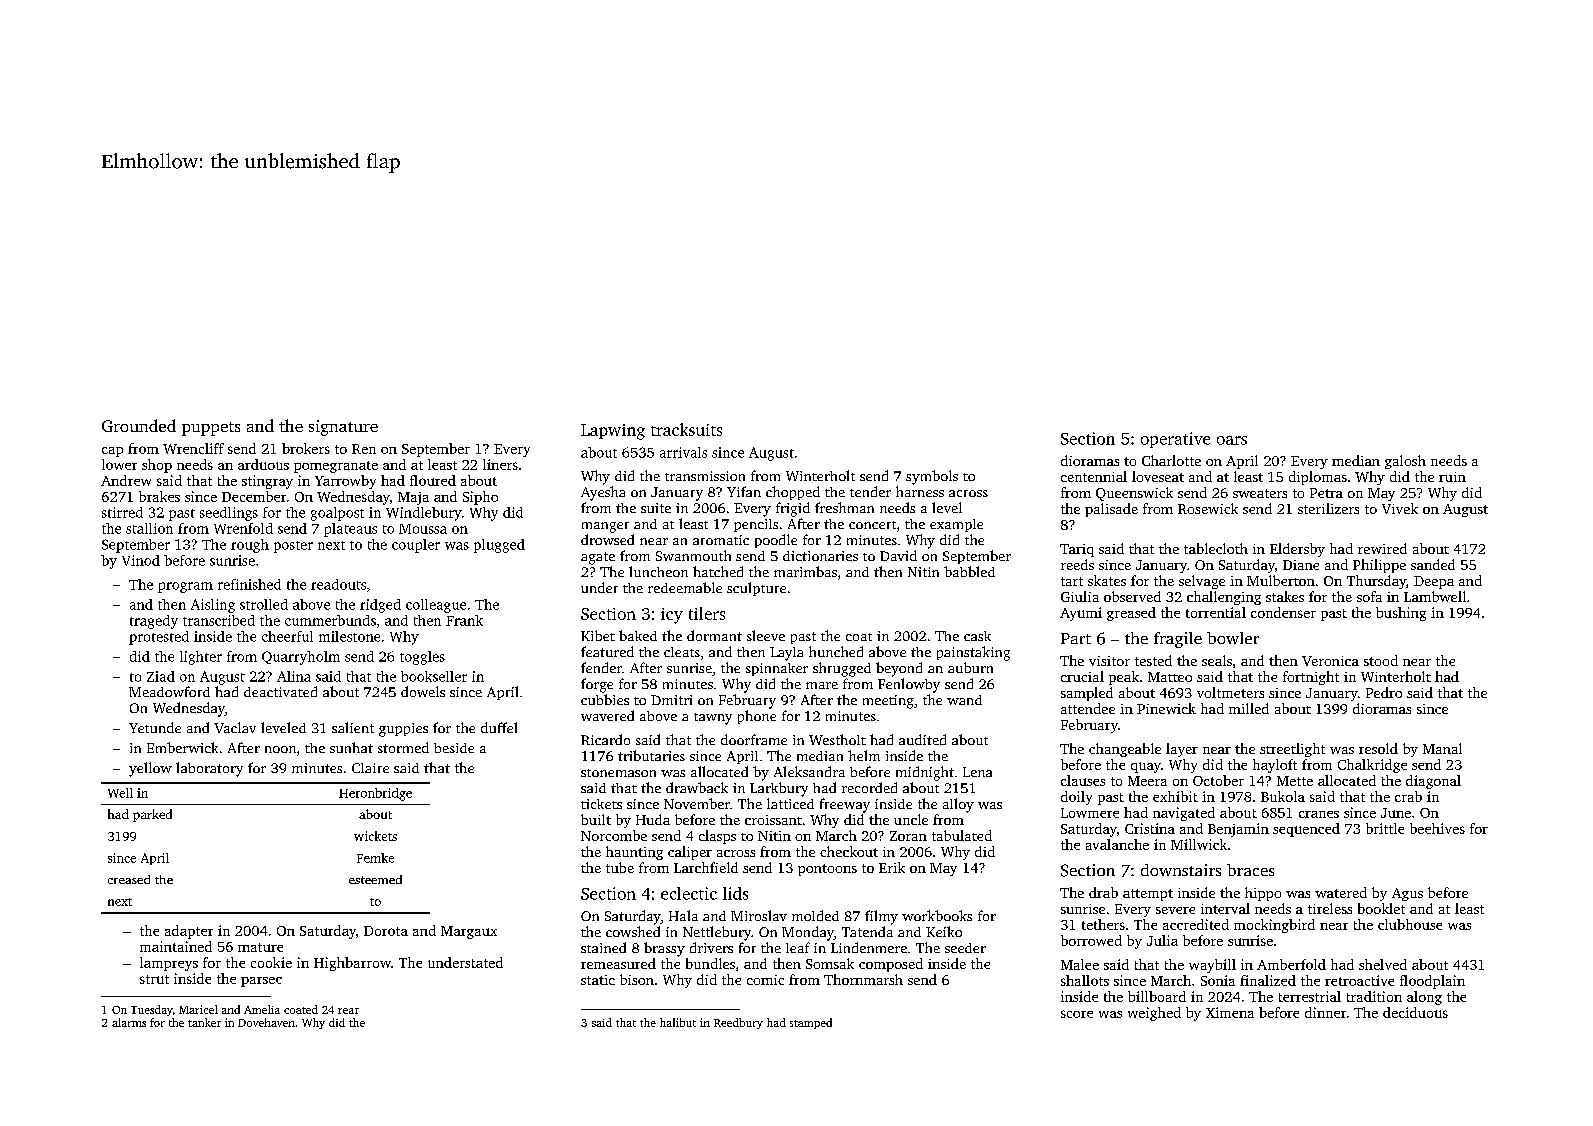 The height and width of the screenshot is (1126, 1593). Describe the element at coordinates (1182, 750) in the screenshot. I see `layer` at that location.
